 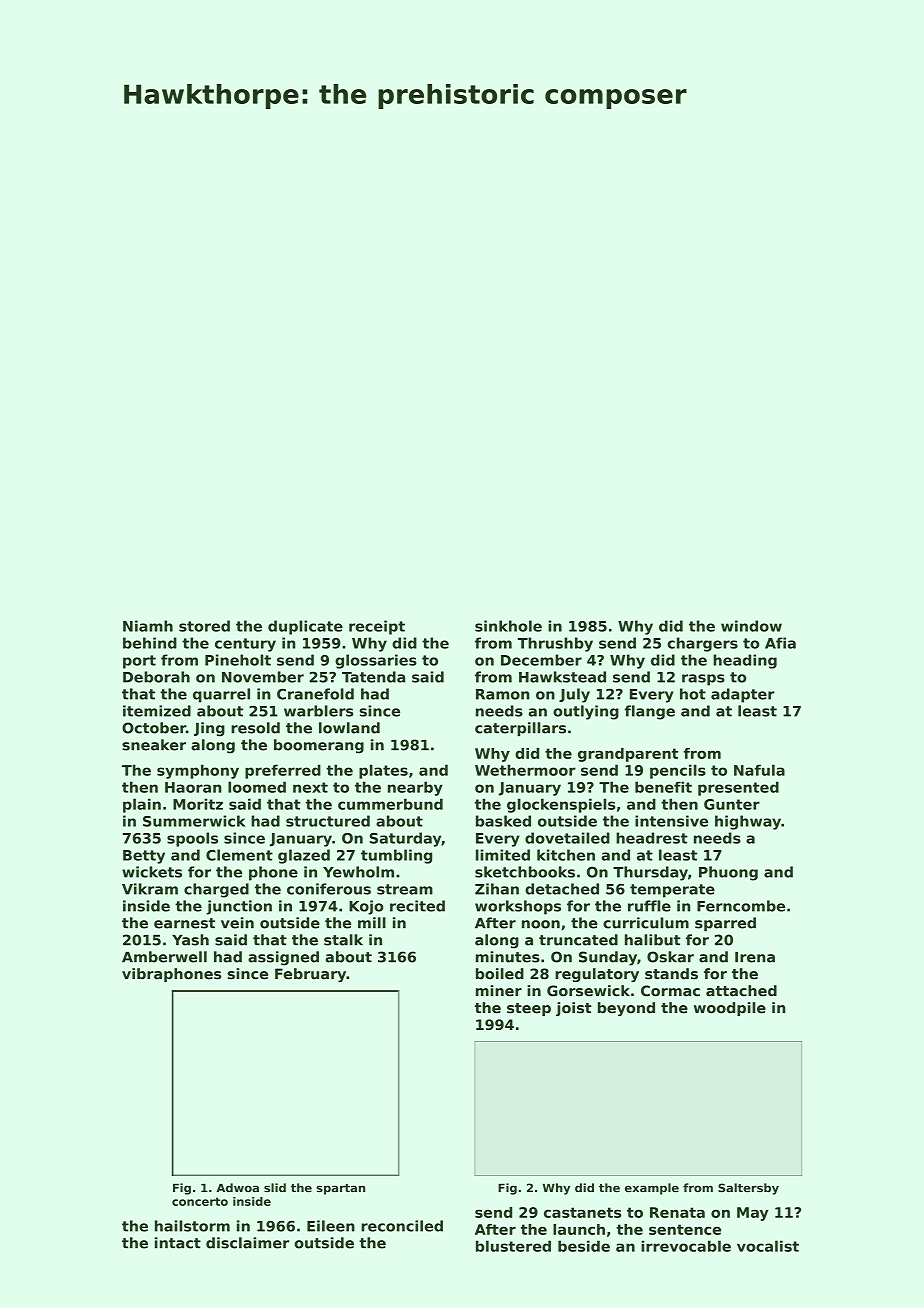 What do you see at coordinates (304, 856) in the image?
I see `glazed` at bounding box center [304, 856].
